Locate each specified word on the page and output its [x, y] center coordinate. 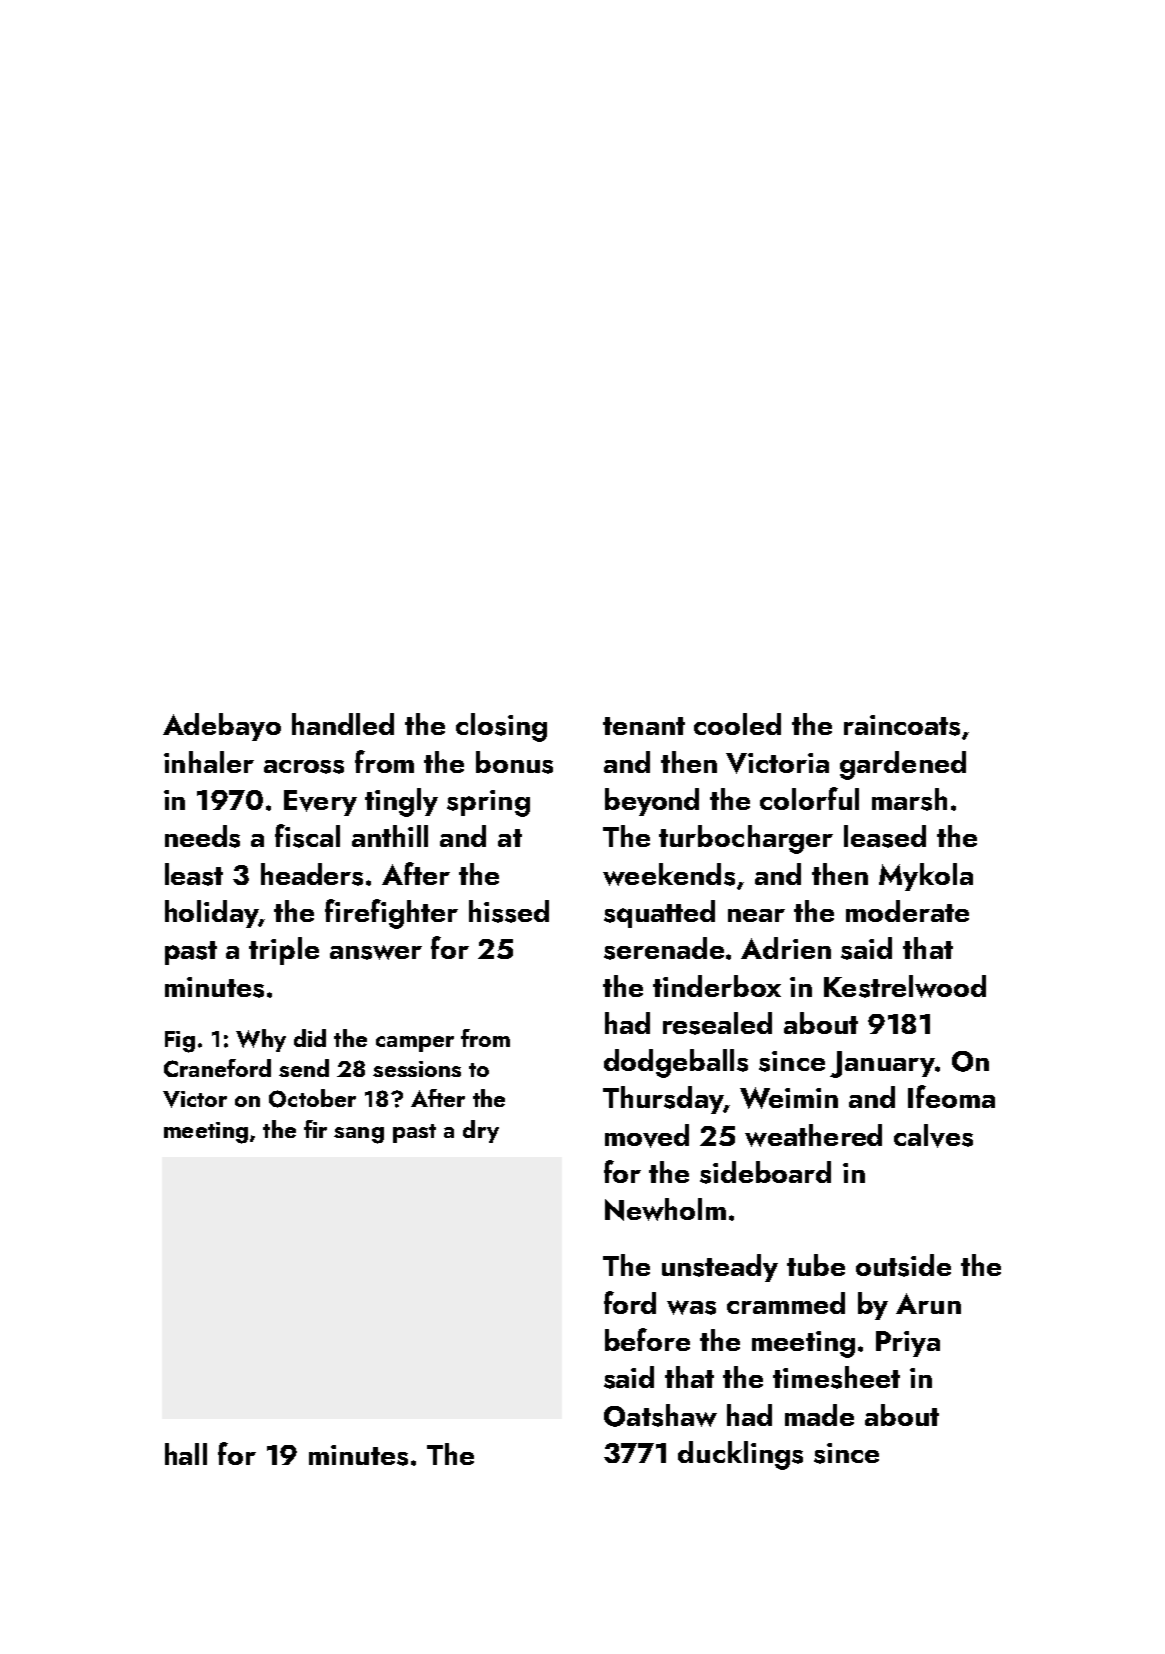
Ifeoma [951, 1096]
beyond [652, 802]
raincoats [902, 725]
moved [647, 1136]
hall [186, 1454]
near [756, 915]
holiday [211, 914]
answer [376, 952]
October [312, 1098]
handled [343, 724]
